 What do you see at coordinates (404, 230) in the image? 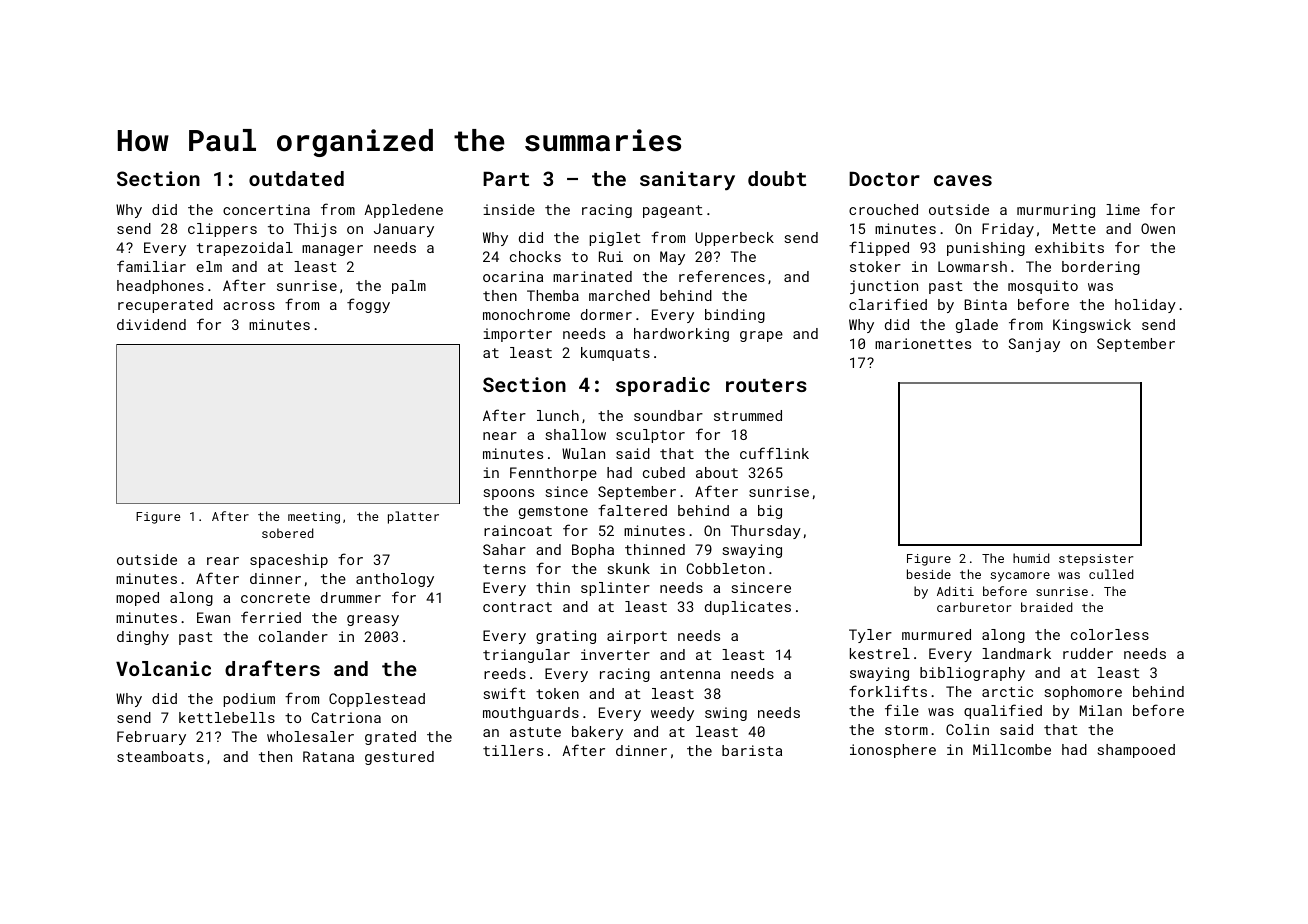
I see `January` at bounding box center [404, 230].
